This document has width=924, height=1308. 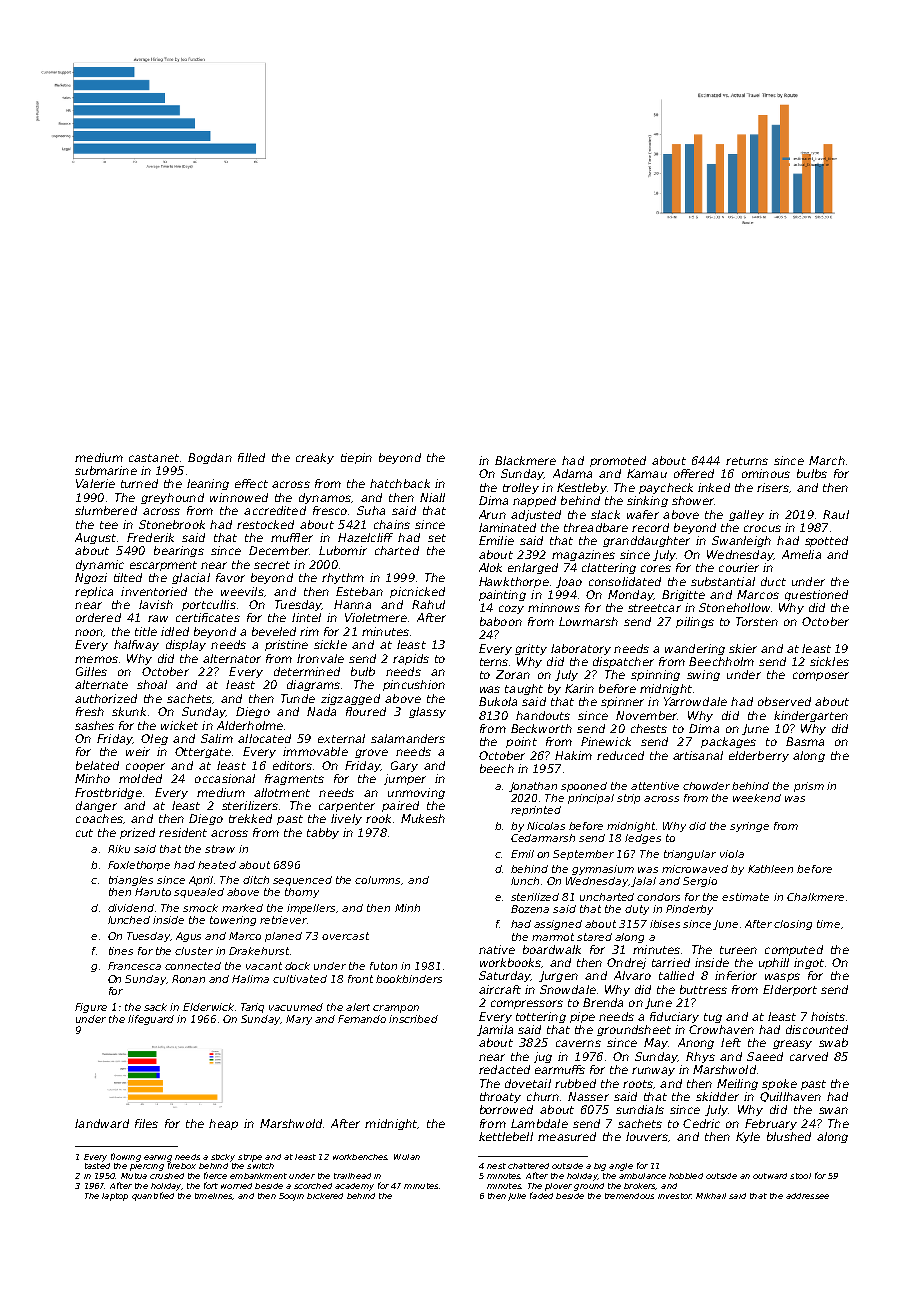 What do you see at coordinates (128, 577) in the document?
I see `tilted` at bounding box center [128, 577].
